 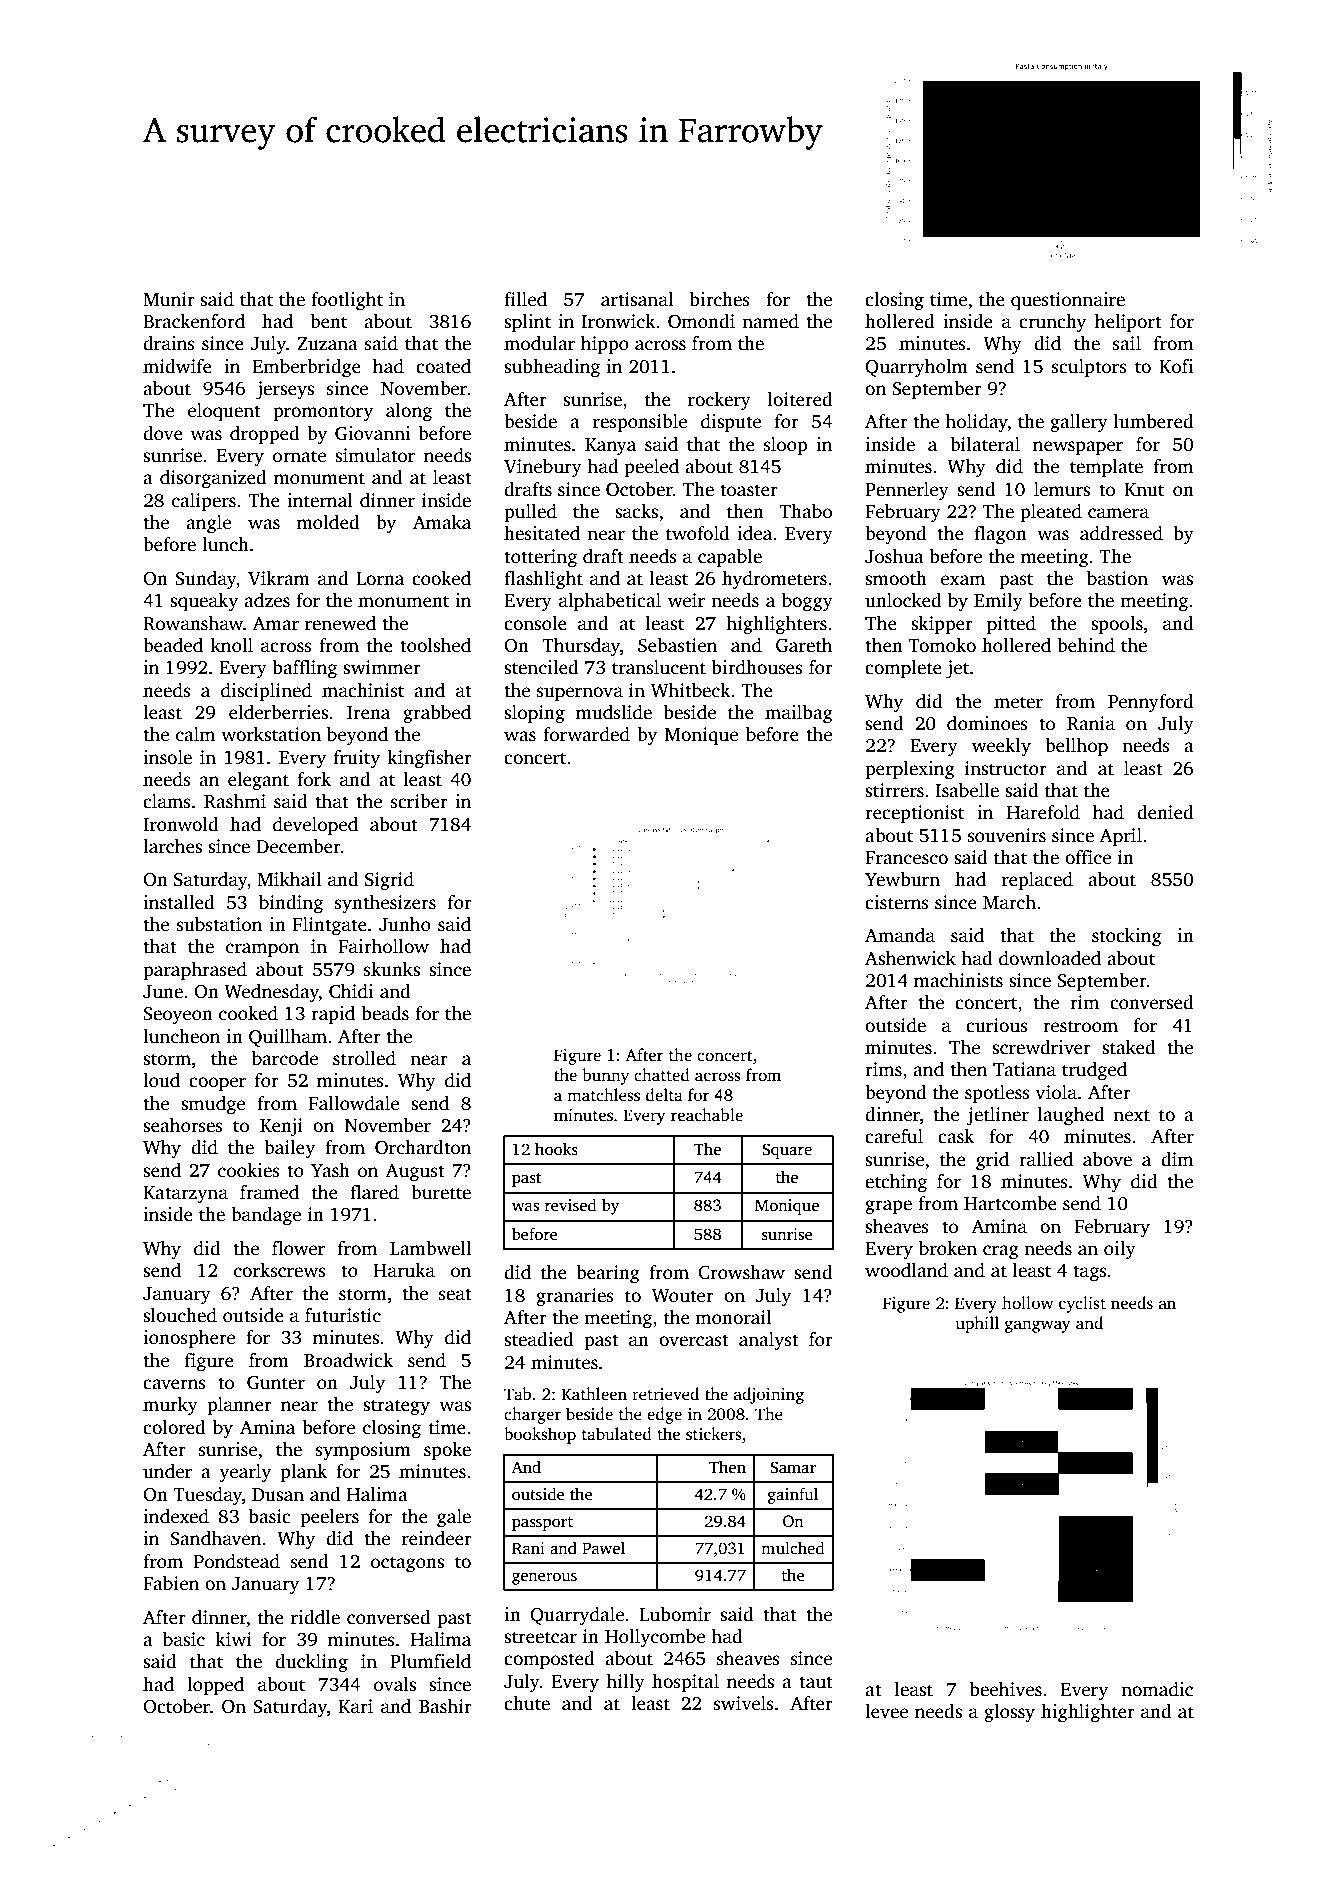 I want to click on Tatiana, so click(x=1024, y=1069).
